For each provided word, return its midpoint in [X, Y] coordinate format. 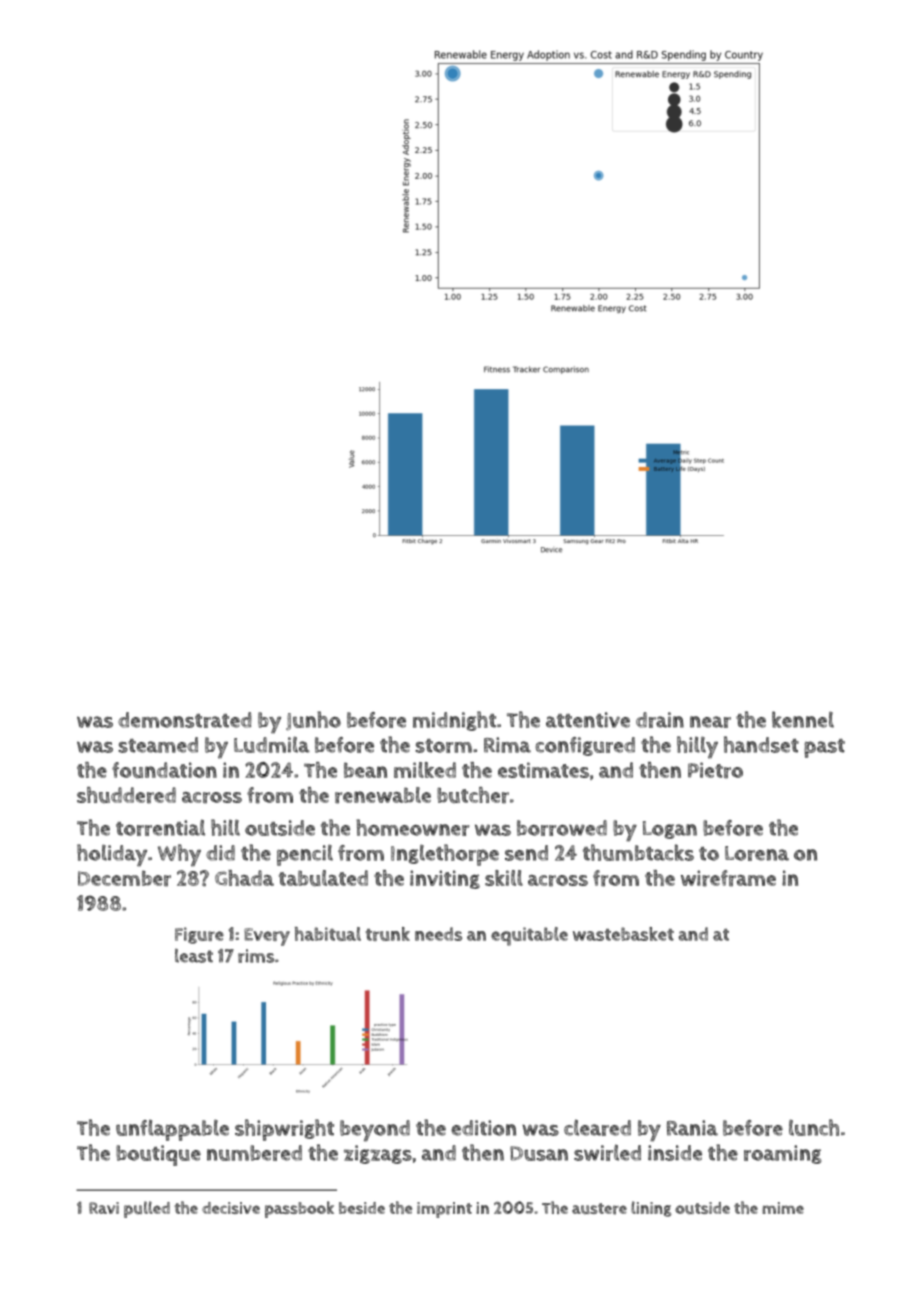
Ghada [244, 878]
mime [783, 1208]
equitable [529, 936]
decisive [231, 1208]
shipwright [284, 1130]
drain [660, 720]
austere [599, 1209]
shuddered [126, 795]
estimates [543, 770]
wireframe [728, 878]
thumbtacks [638, 852]
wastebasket [623, 934]
